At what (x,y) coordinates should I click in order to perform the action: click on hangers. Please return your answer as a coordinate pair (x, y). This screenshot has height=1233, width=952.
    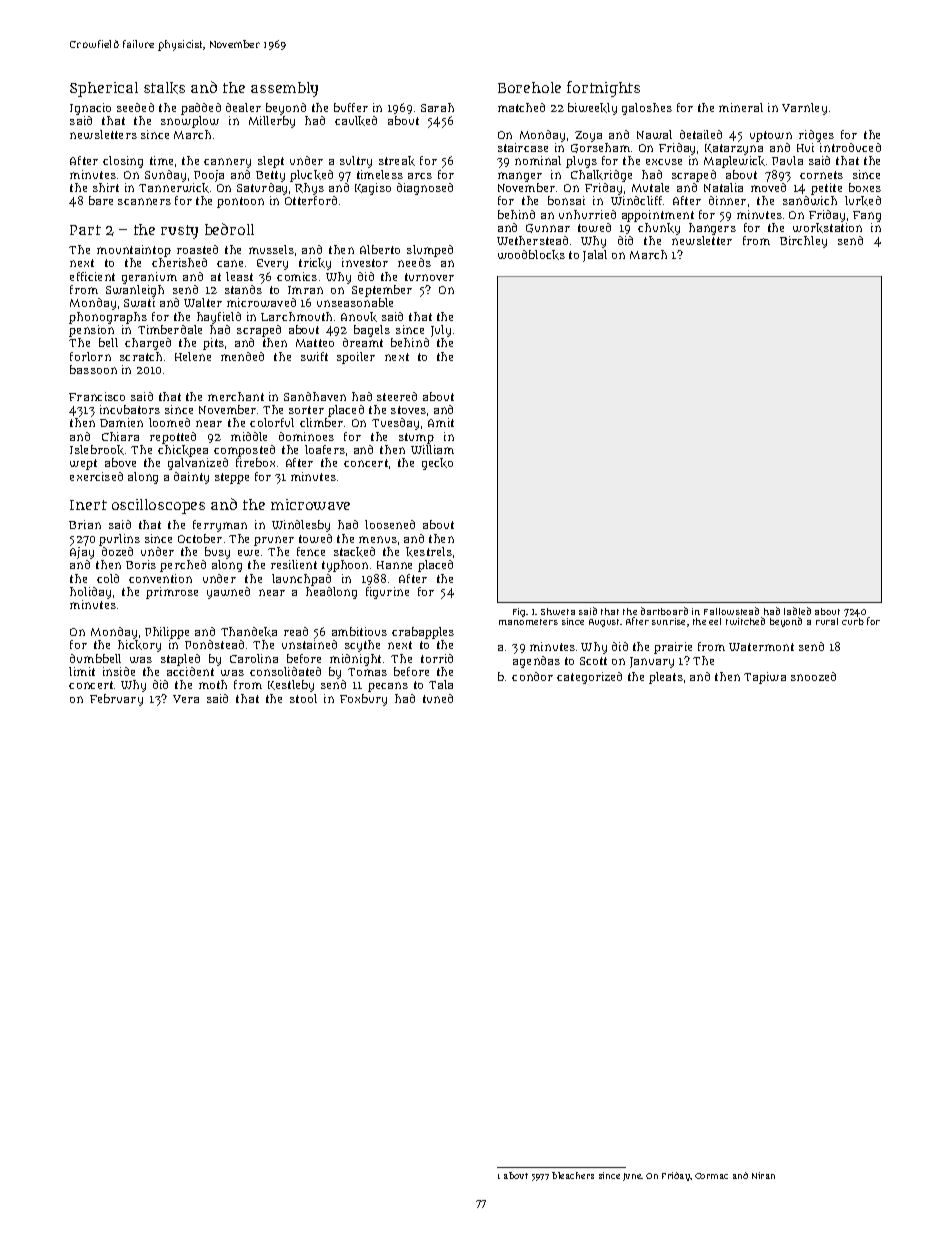
    Looking at the image, I should click on (712, 229).
